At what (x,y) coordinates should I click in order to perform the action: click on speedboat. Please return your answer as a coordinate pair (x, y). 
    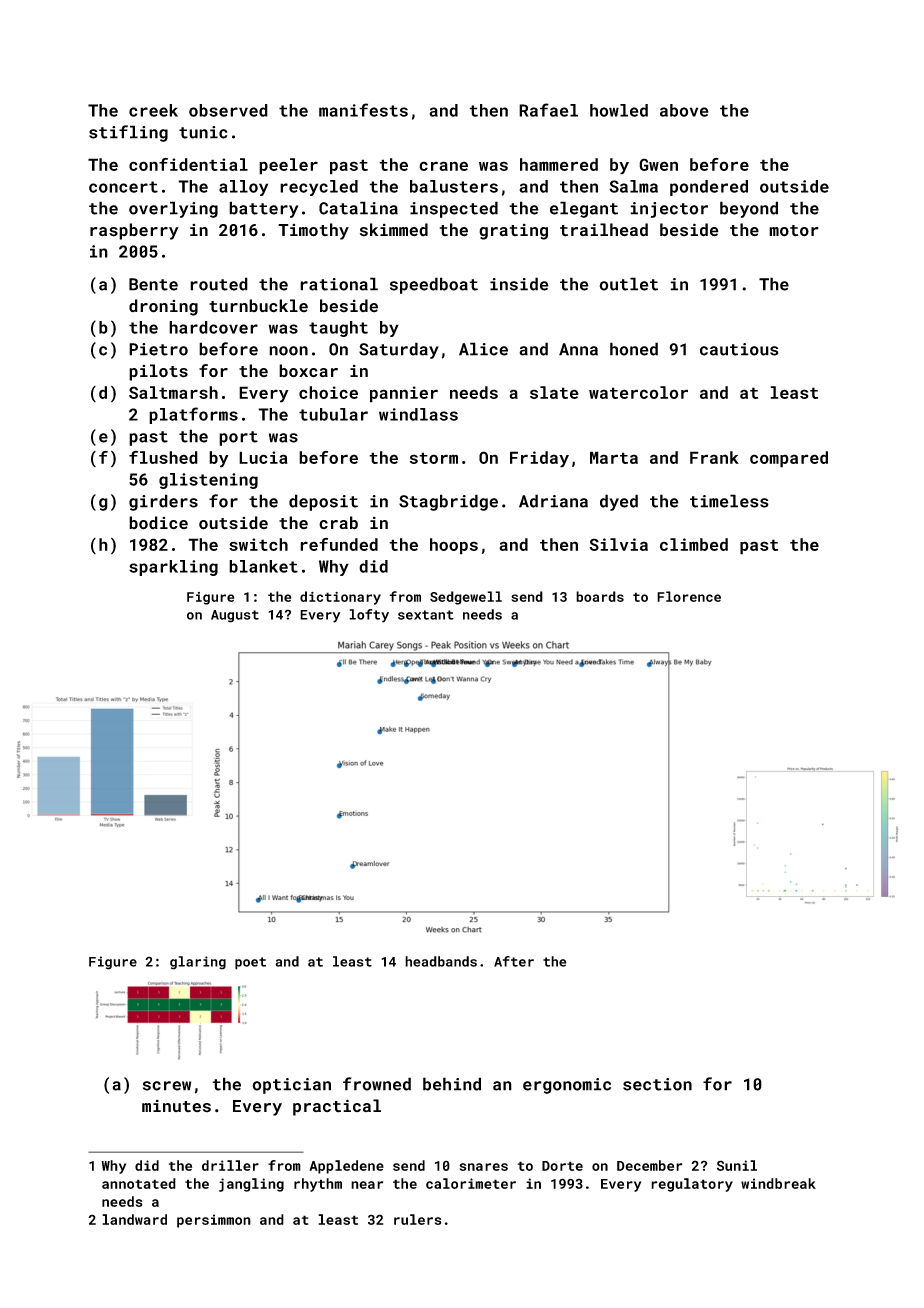
    Looking at the image, I should click on (434, 285).
